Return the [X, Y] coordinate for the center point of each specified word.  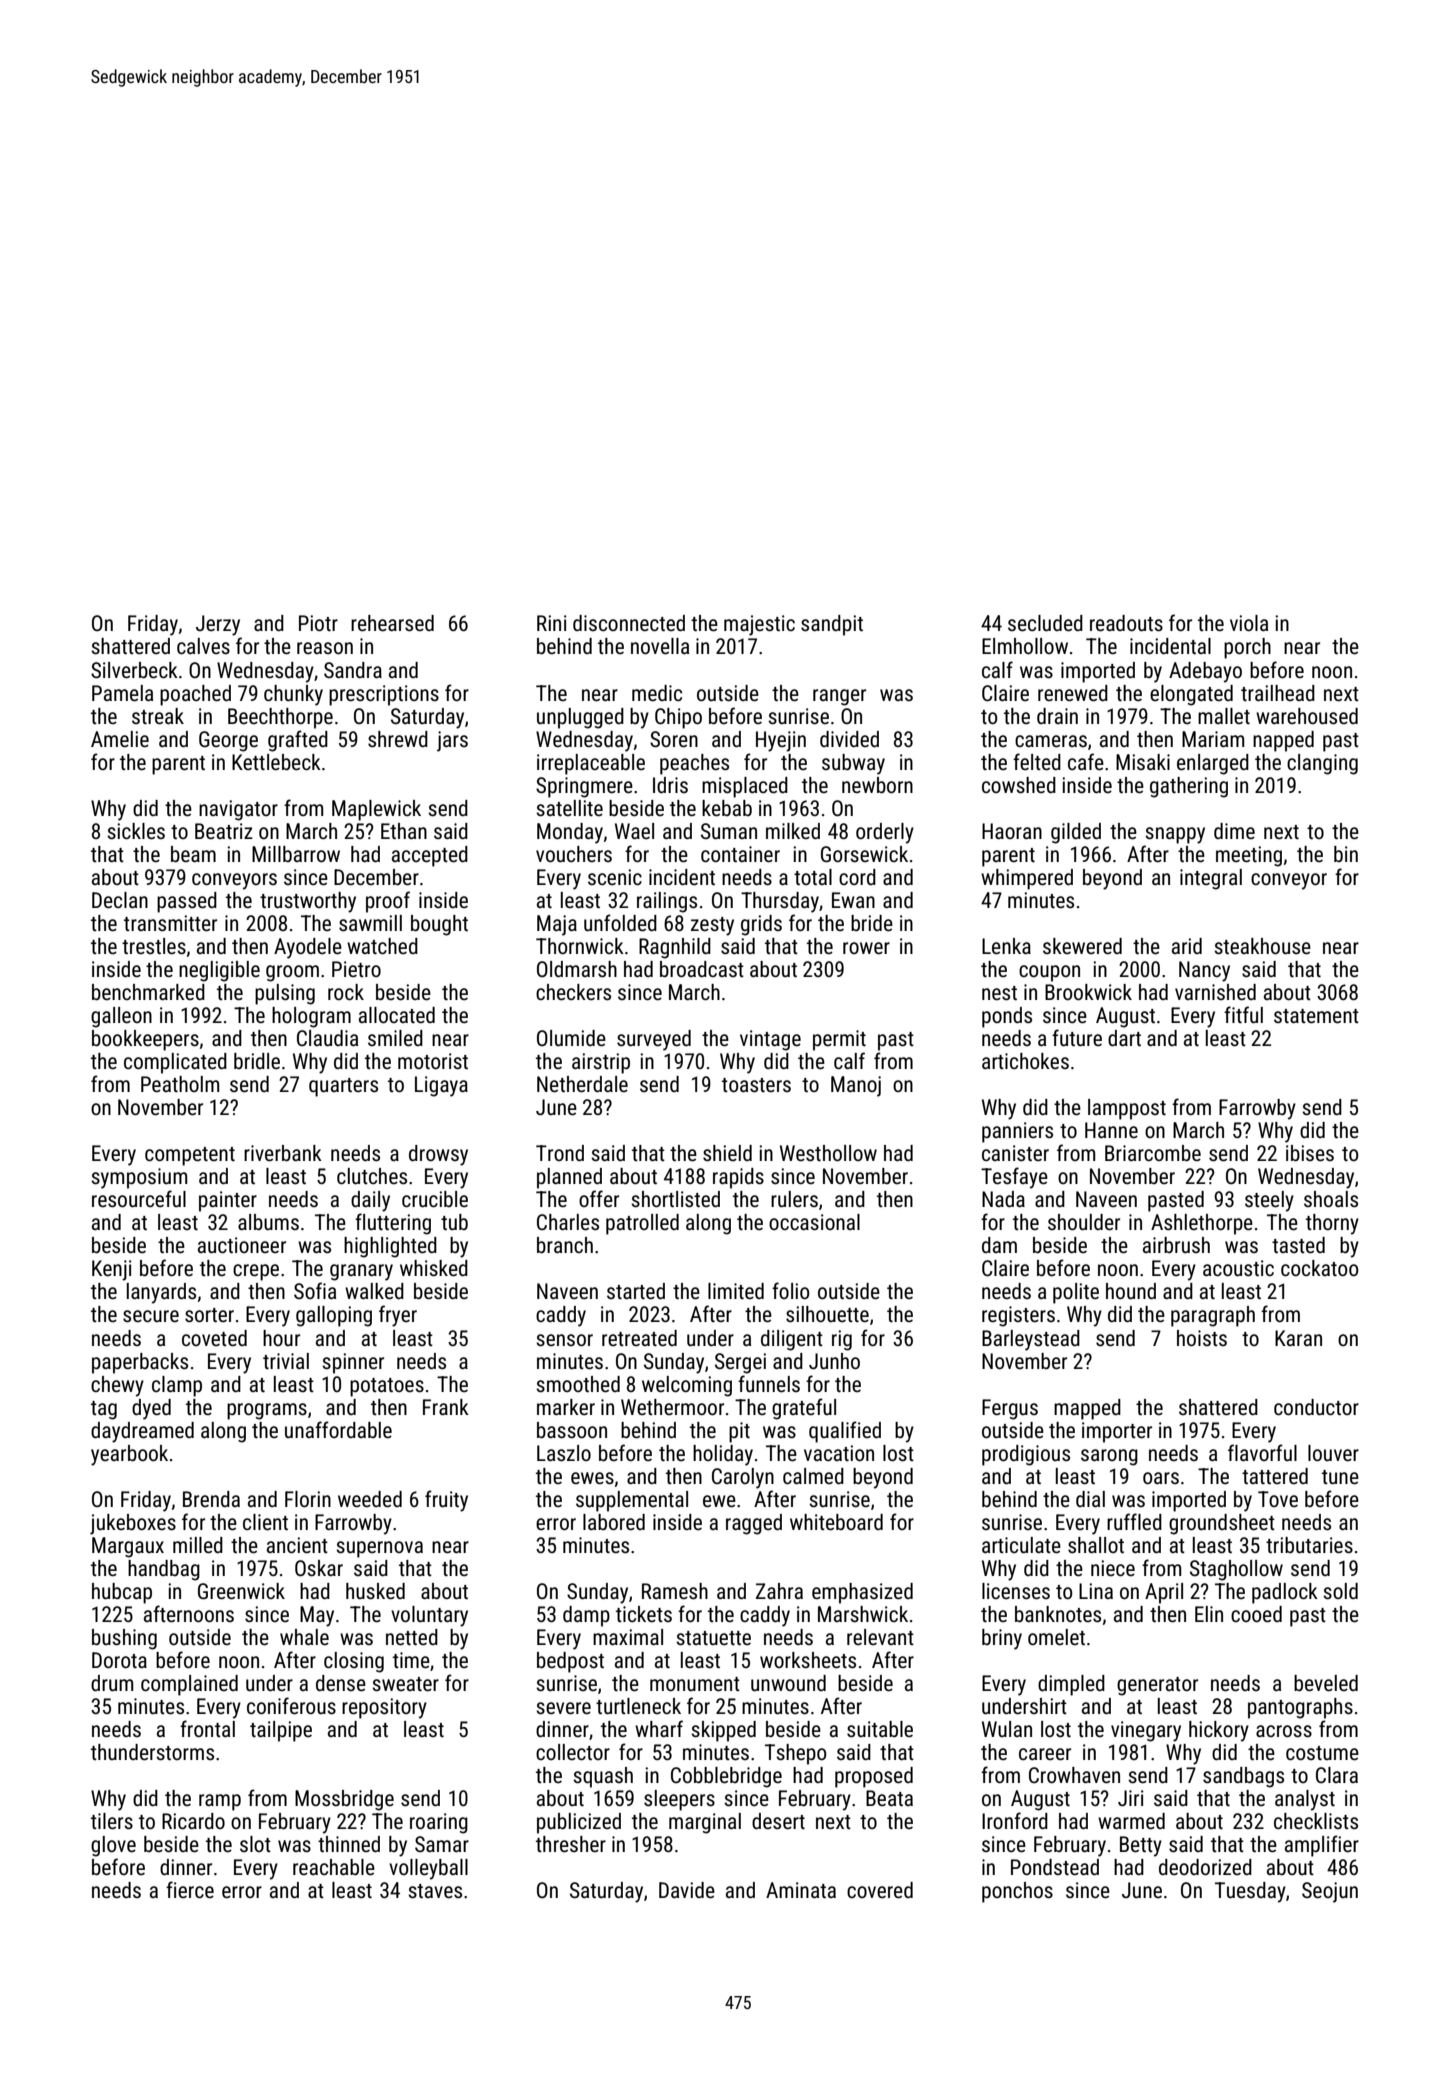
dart [1124, 1038]
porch [1247, 648]
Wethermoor [672, 1407]
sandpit [832, 625]
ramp [220, 1802]
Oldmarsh [577, 969]
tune [1340, 1477]
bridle [257, 1061]
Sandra [353, 670]
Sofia [315, 1290]
